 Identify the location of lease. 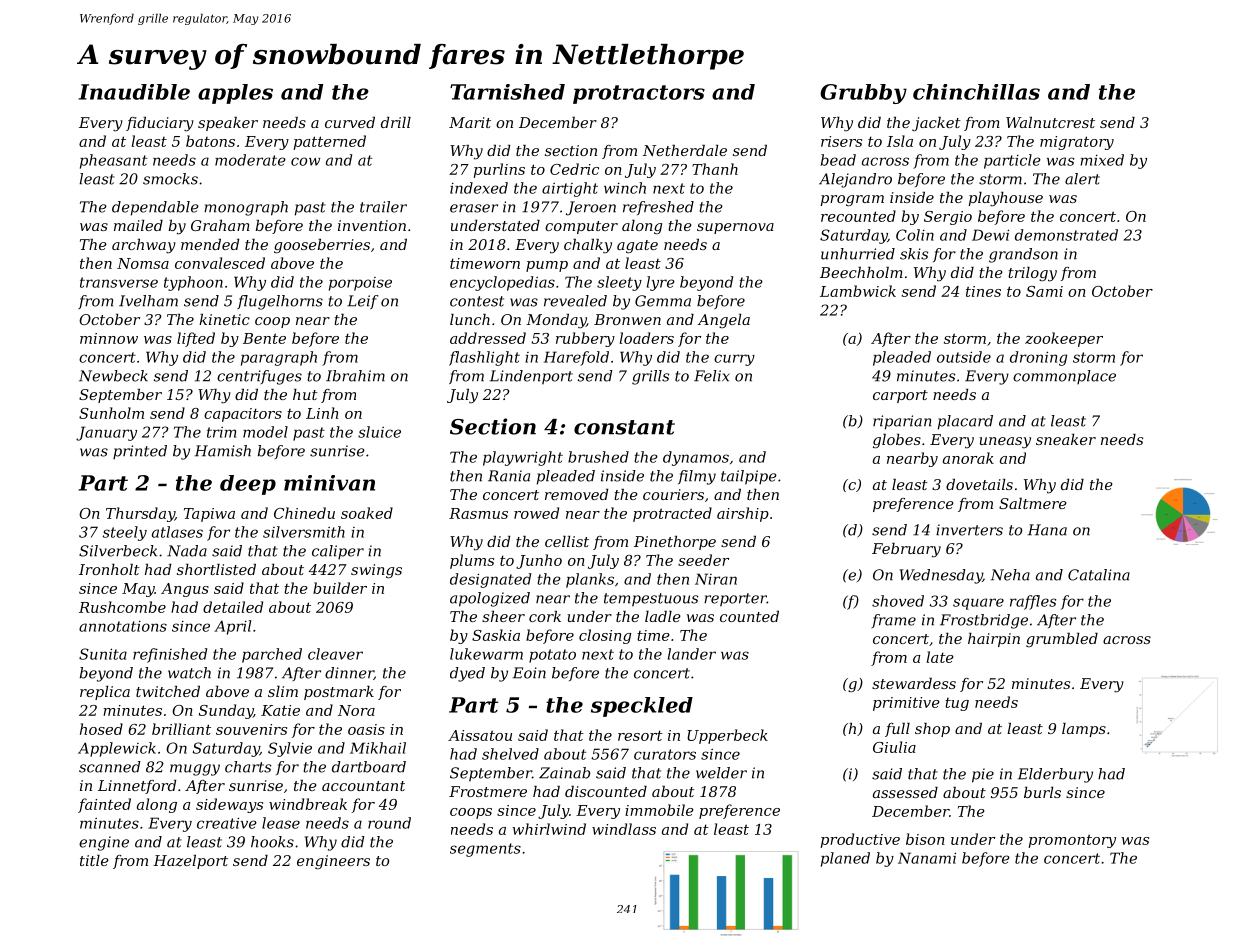
(281, 823).
